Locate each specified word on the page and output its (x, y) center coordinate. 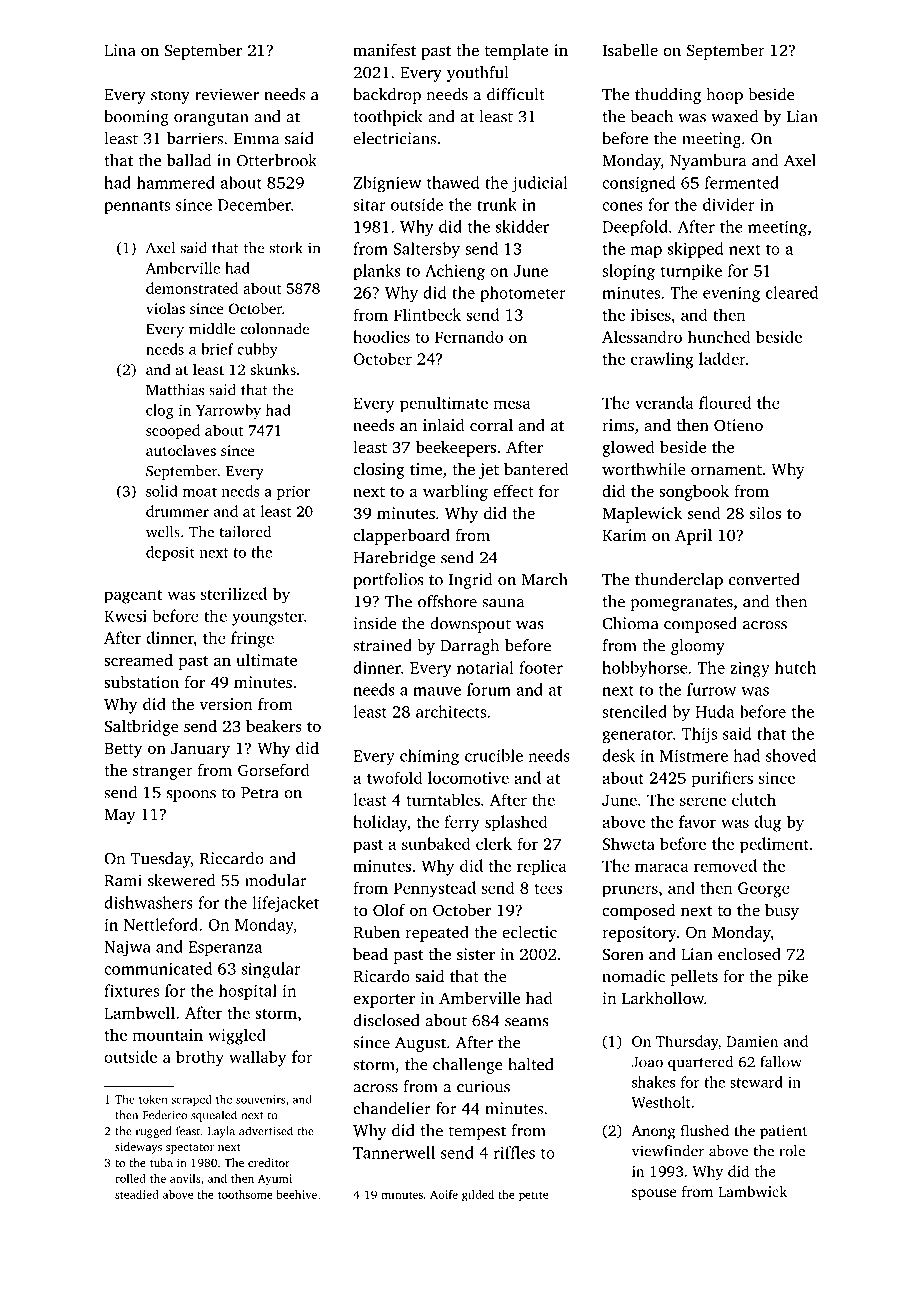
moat (200, 492)
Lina (120, 50)
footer (541, 667)
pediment (774, 845)
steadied (137, 1194)
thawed (453, 182)
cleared (792, 292)
